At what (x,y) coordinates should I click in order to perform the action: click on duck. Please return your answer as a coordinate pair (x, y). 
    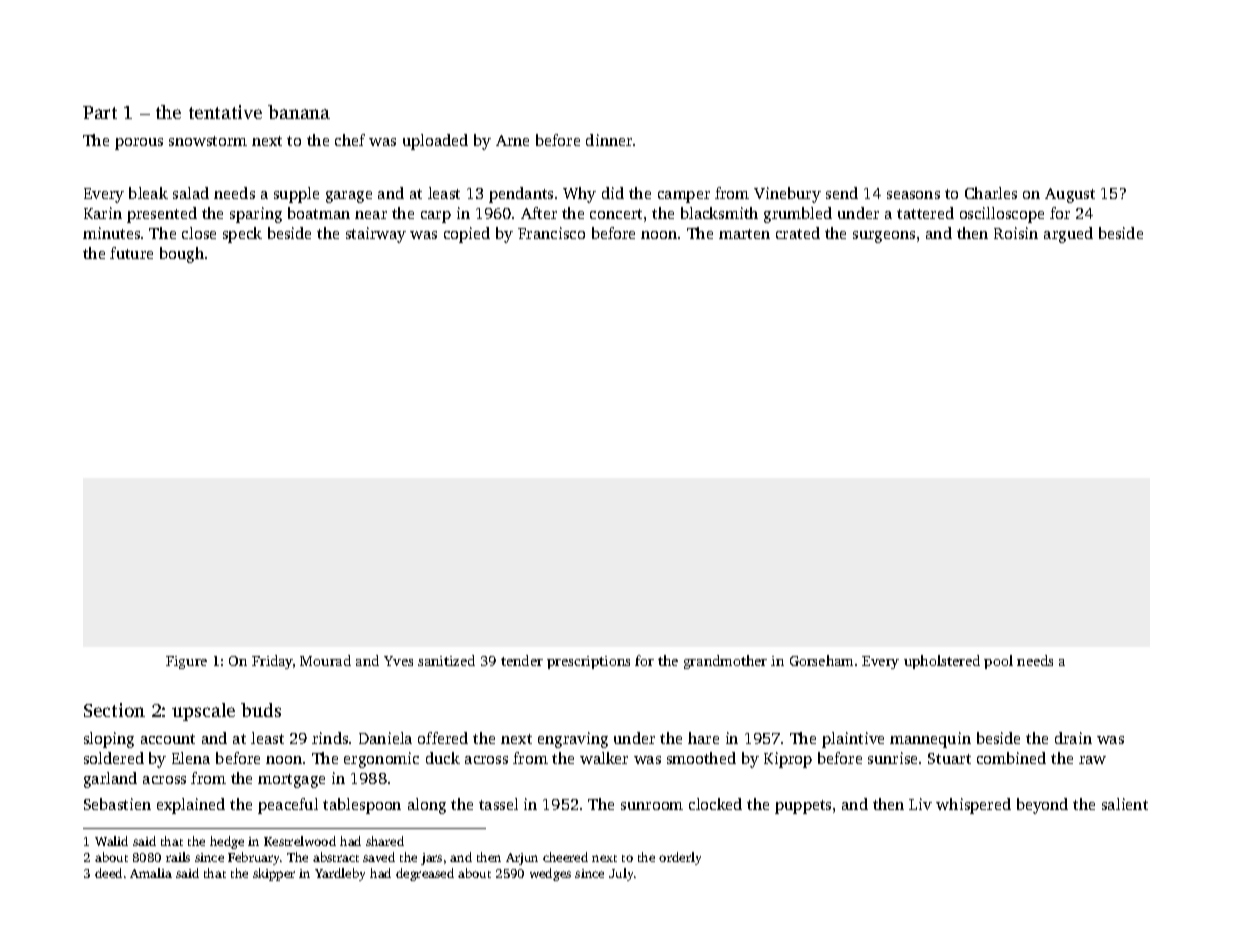
    Looking at the image, I should click on (443, 758).
